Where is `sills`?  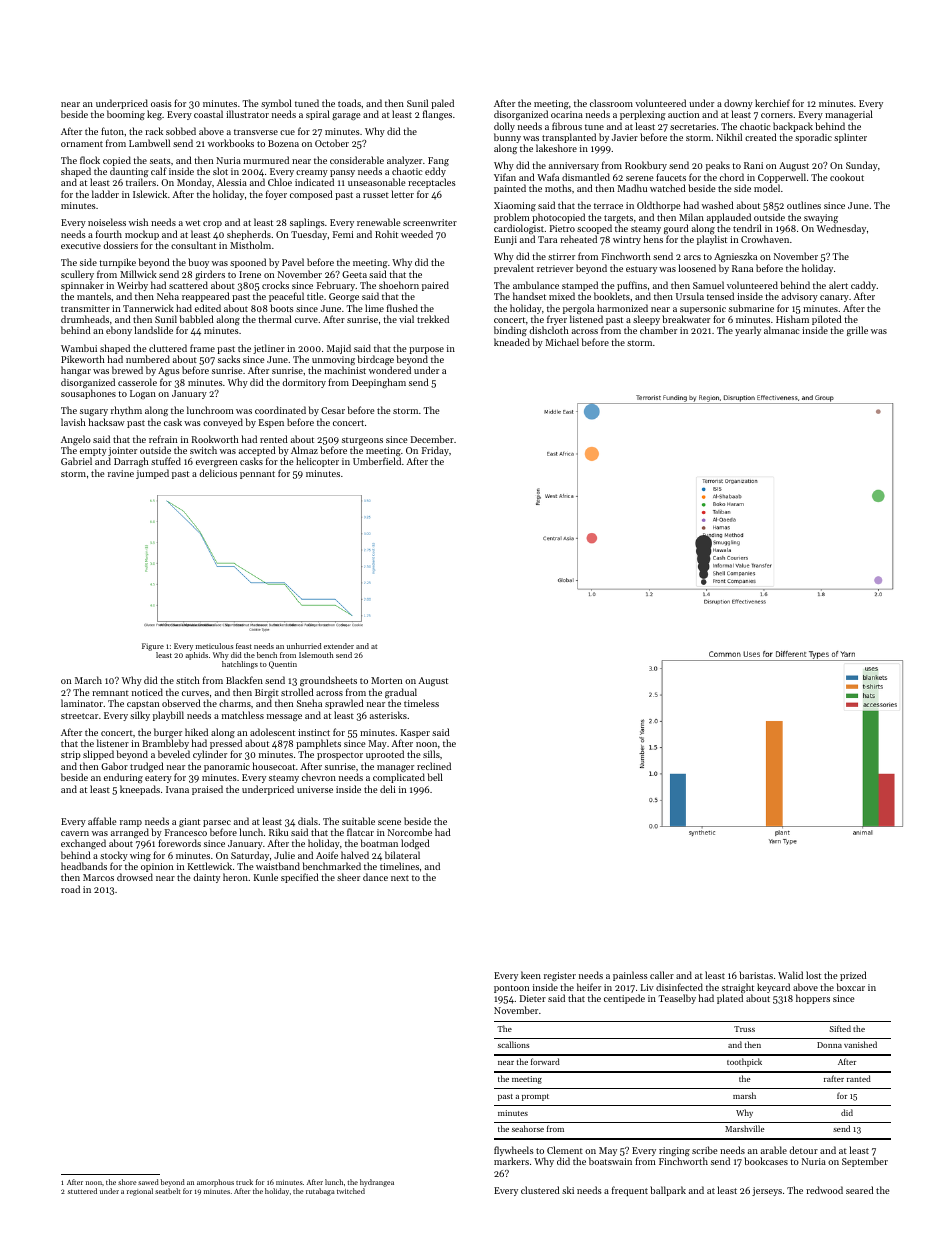
sills is located at coordinates (431, 754).
